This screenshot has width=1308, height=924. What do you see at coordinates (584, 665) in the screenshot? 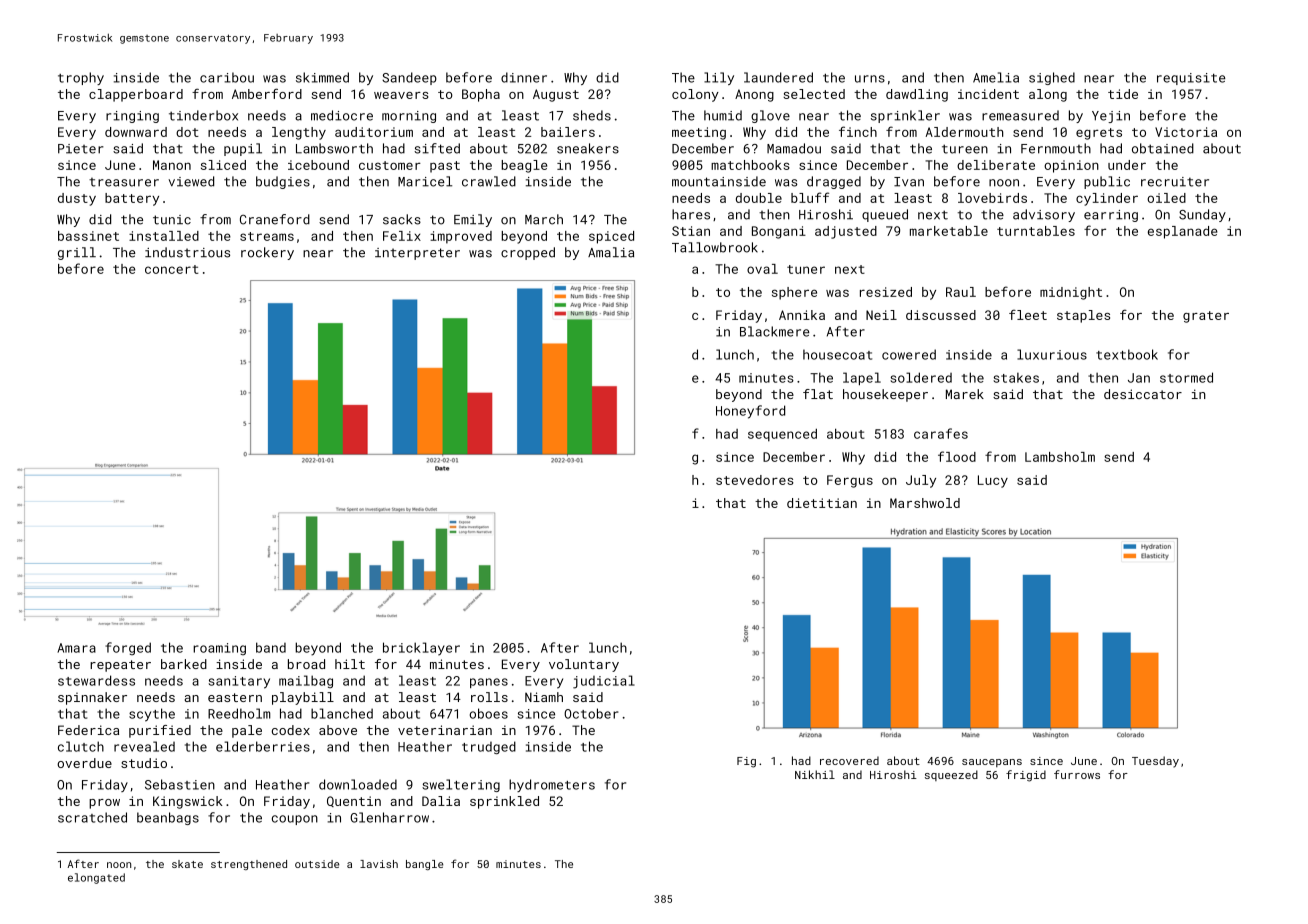
I see `voluntary` at bounding box center [584, 665].
